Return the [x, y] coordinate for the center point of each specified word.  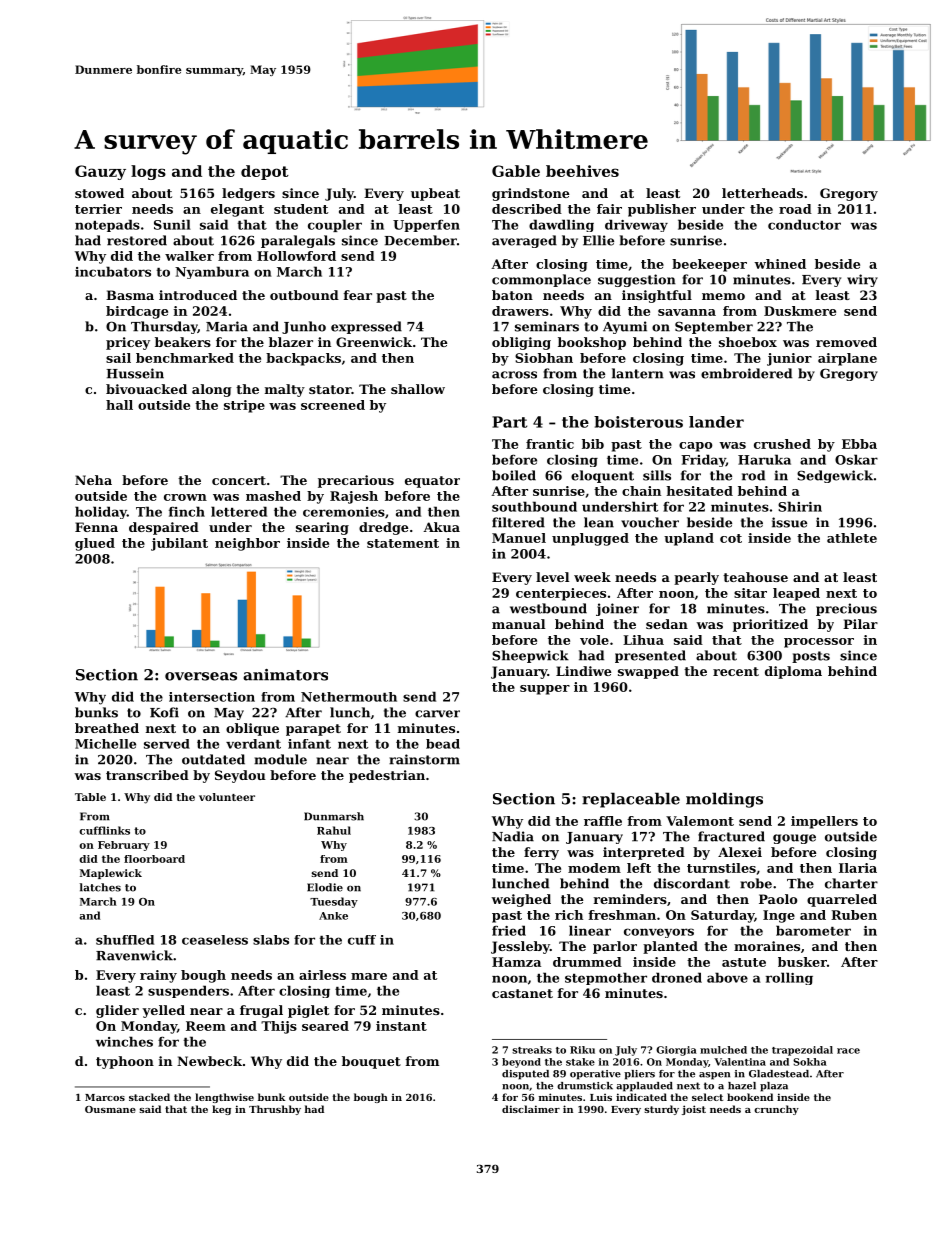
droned [677, 977]
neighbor [247, 544]
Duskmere [800, 311]
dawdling [561, 225]
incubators [113, 271]
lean [599, 522]
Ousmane [110, 1109]
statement [403, 543]
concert [239, 480]
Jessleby [520, 947]
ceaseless [215, 940]
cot [731, 538]
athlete [852, 538]
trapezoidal [802, 1051]
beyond [521, 1063]
